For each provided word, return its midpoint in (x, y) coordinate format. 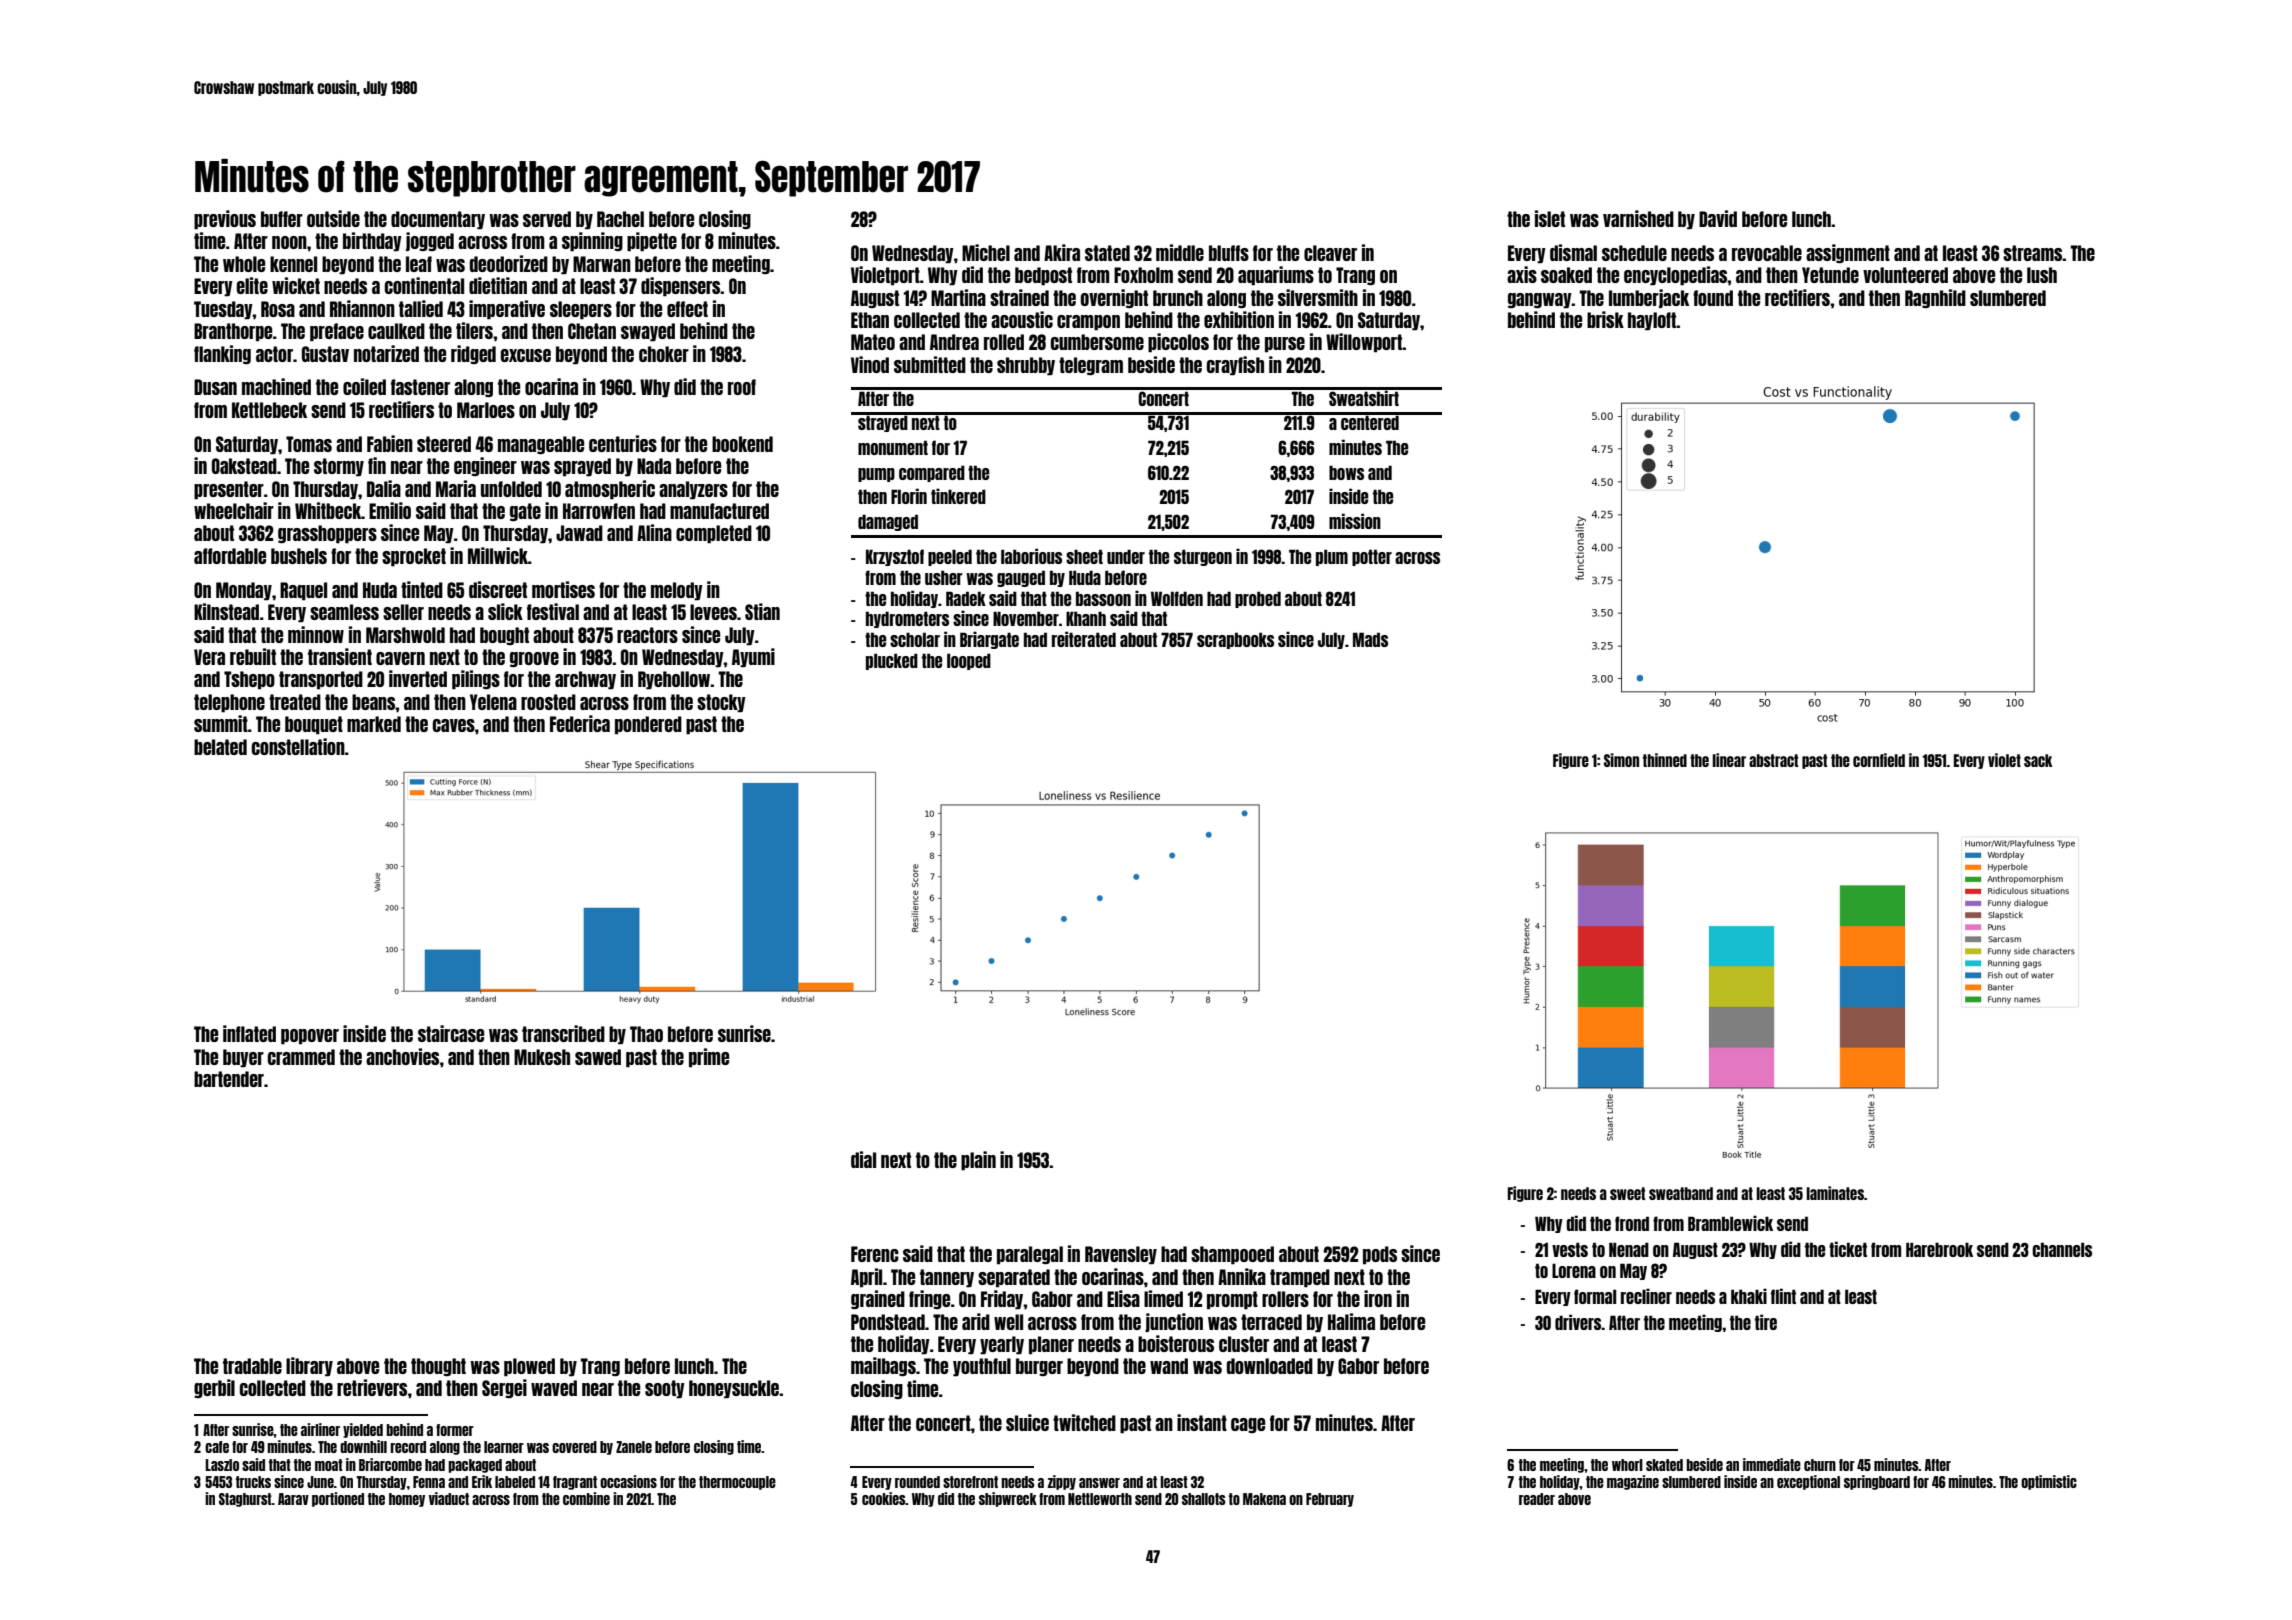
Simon (1621, 760)
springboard (1877, 1482)
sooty (665, 1389)
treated (295, 702)
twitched (1084, 1422)
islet (1550, 218)
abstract (1773, 760)
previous (225, 220)
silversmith (1318, 297)
